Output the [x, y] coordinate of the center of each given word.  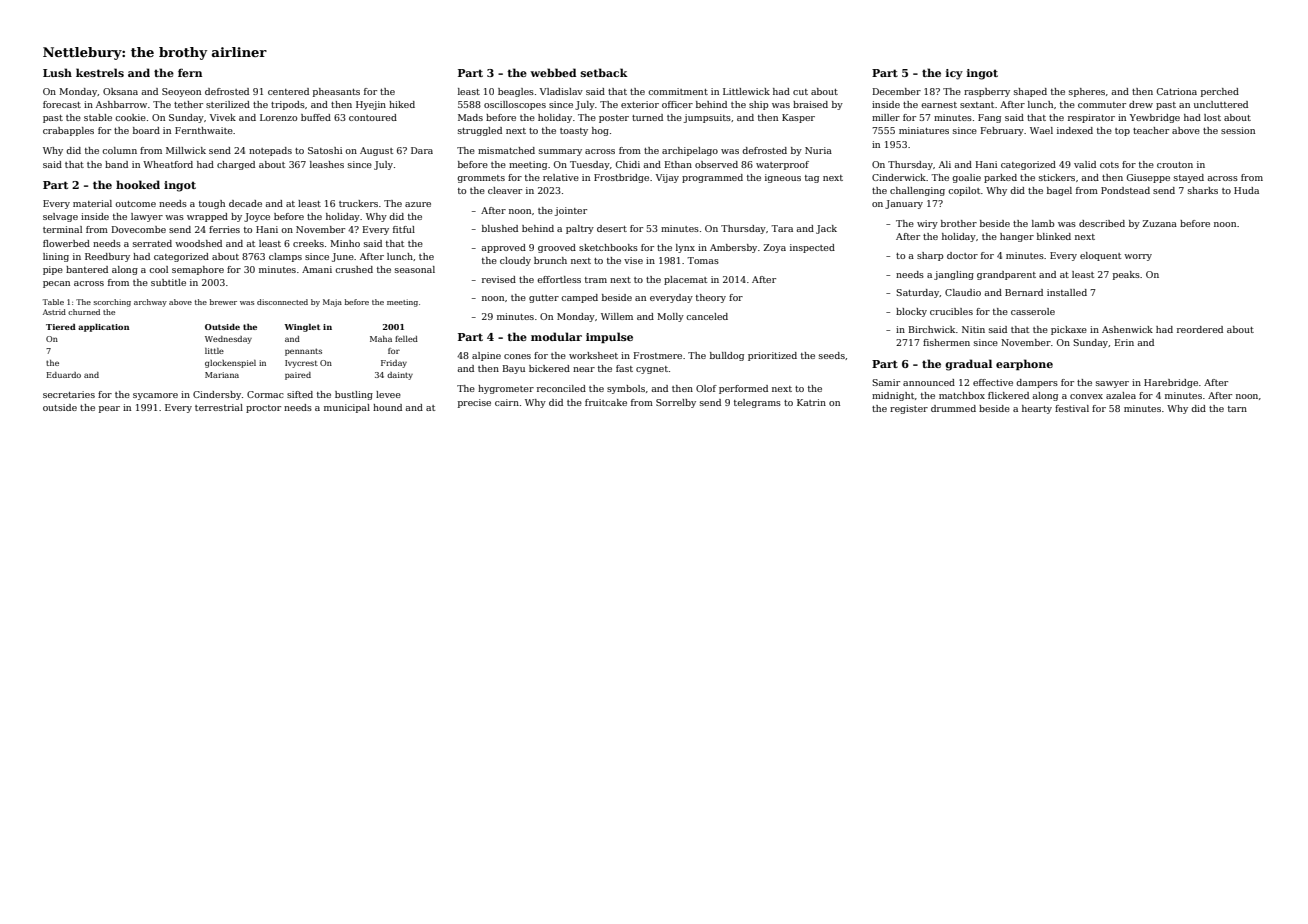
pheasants [336, 92]
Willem [617, 316]
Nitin [973, 329]
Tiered [61, 327]
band [116, 164]
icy [954, 74]
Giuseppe [1148, 178]
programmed [712, 178]
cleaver [505, 190]
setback [604, 72]
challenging [917, 191]
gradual [968, 365]
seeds [832, 355]
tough [212, 204]
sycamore [155, 396]
